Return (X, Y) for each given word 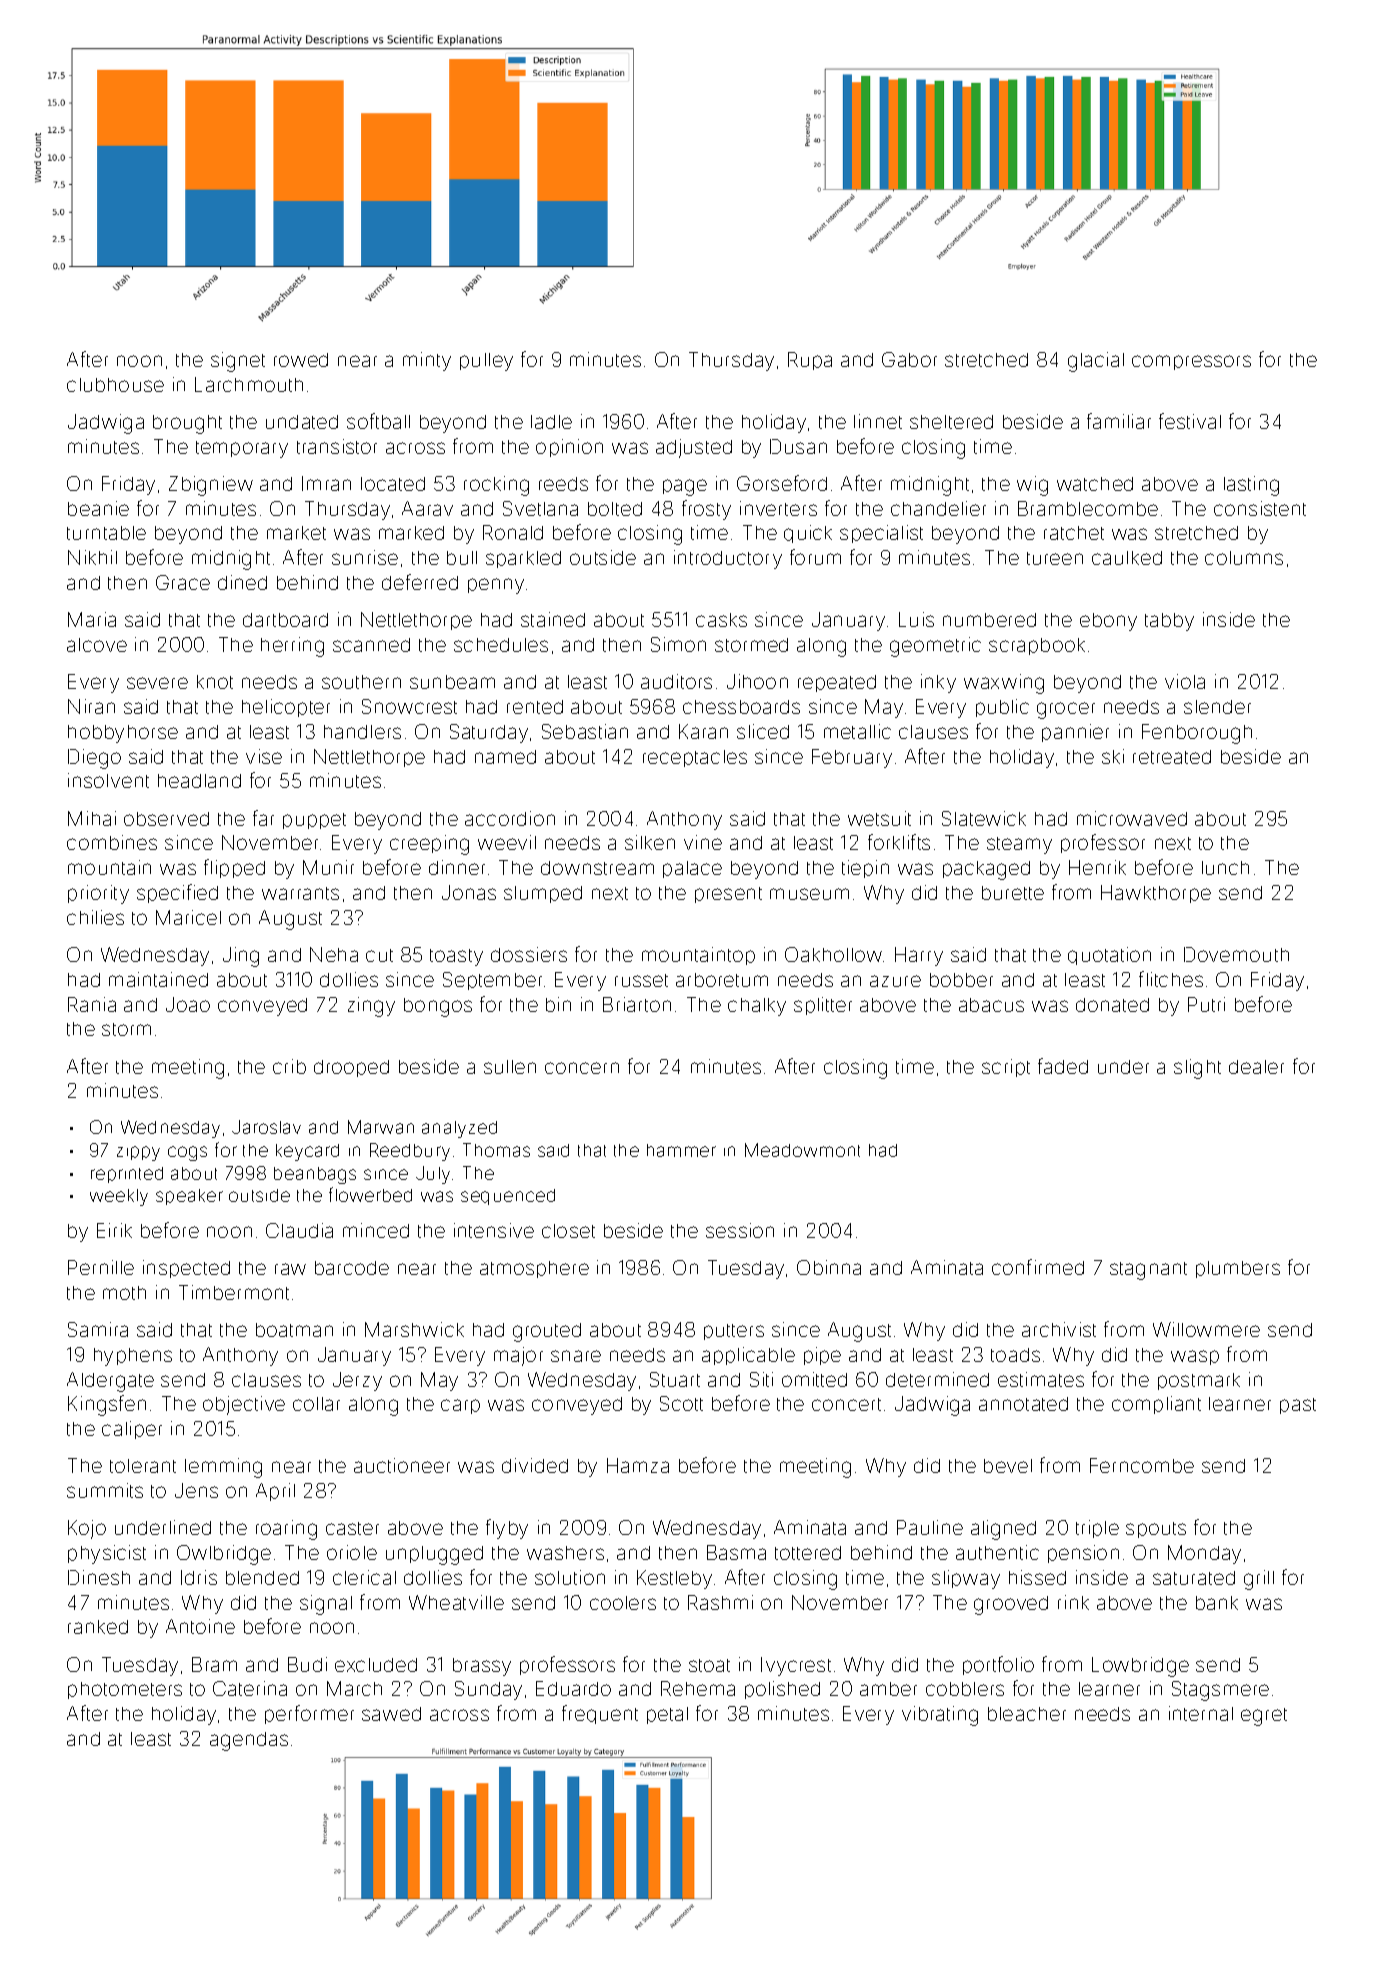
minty (427, 361)
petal (667, 1715)
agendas (249, 1741)
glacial (1096, 362)
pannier (1075, 733)
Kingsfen (107, 1405)
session (740, 1230)
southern (361, 682)
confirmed (1038, 1267)
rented (535, 707)
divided (535, 1465)
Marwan (381, 1127)
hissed (1037, 1577)
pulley (486, 362)
